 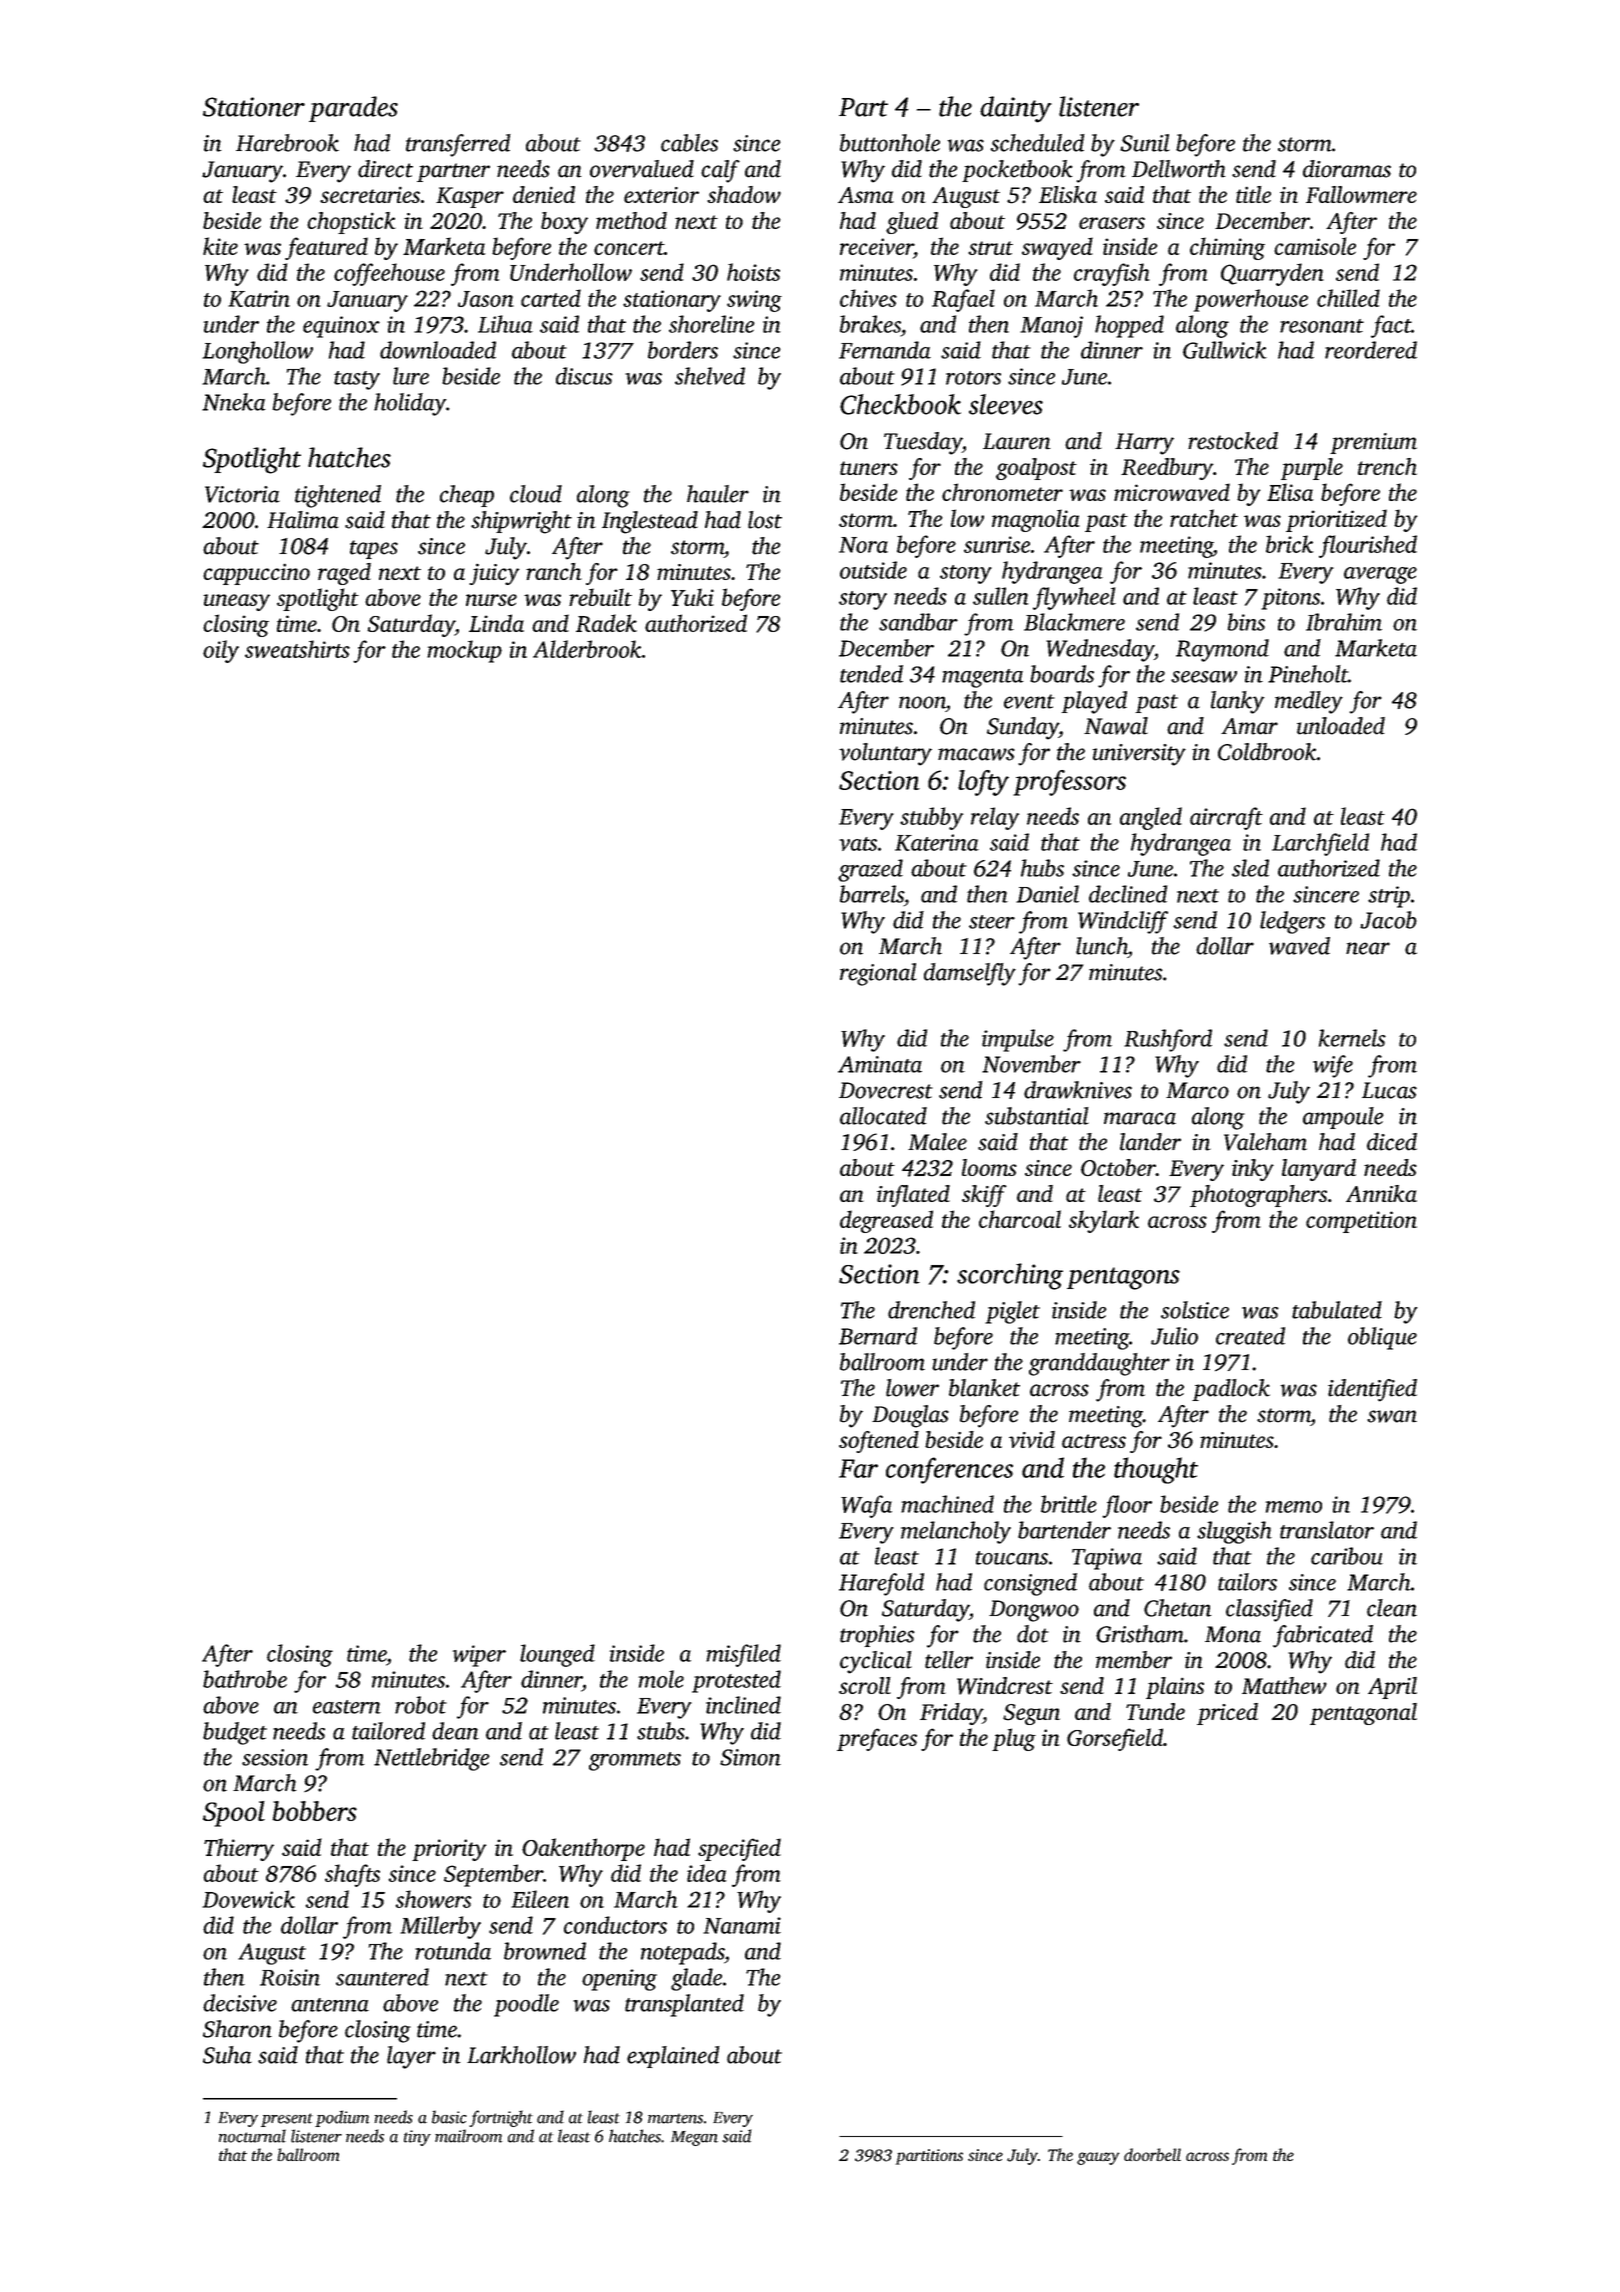 What do you see at coordinates (1098, 2158) in the image?
I see `gauzy` at bounding box center [1098, 2158].
